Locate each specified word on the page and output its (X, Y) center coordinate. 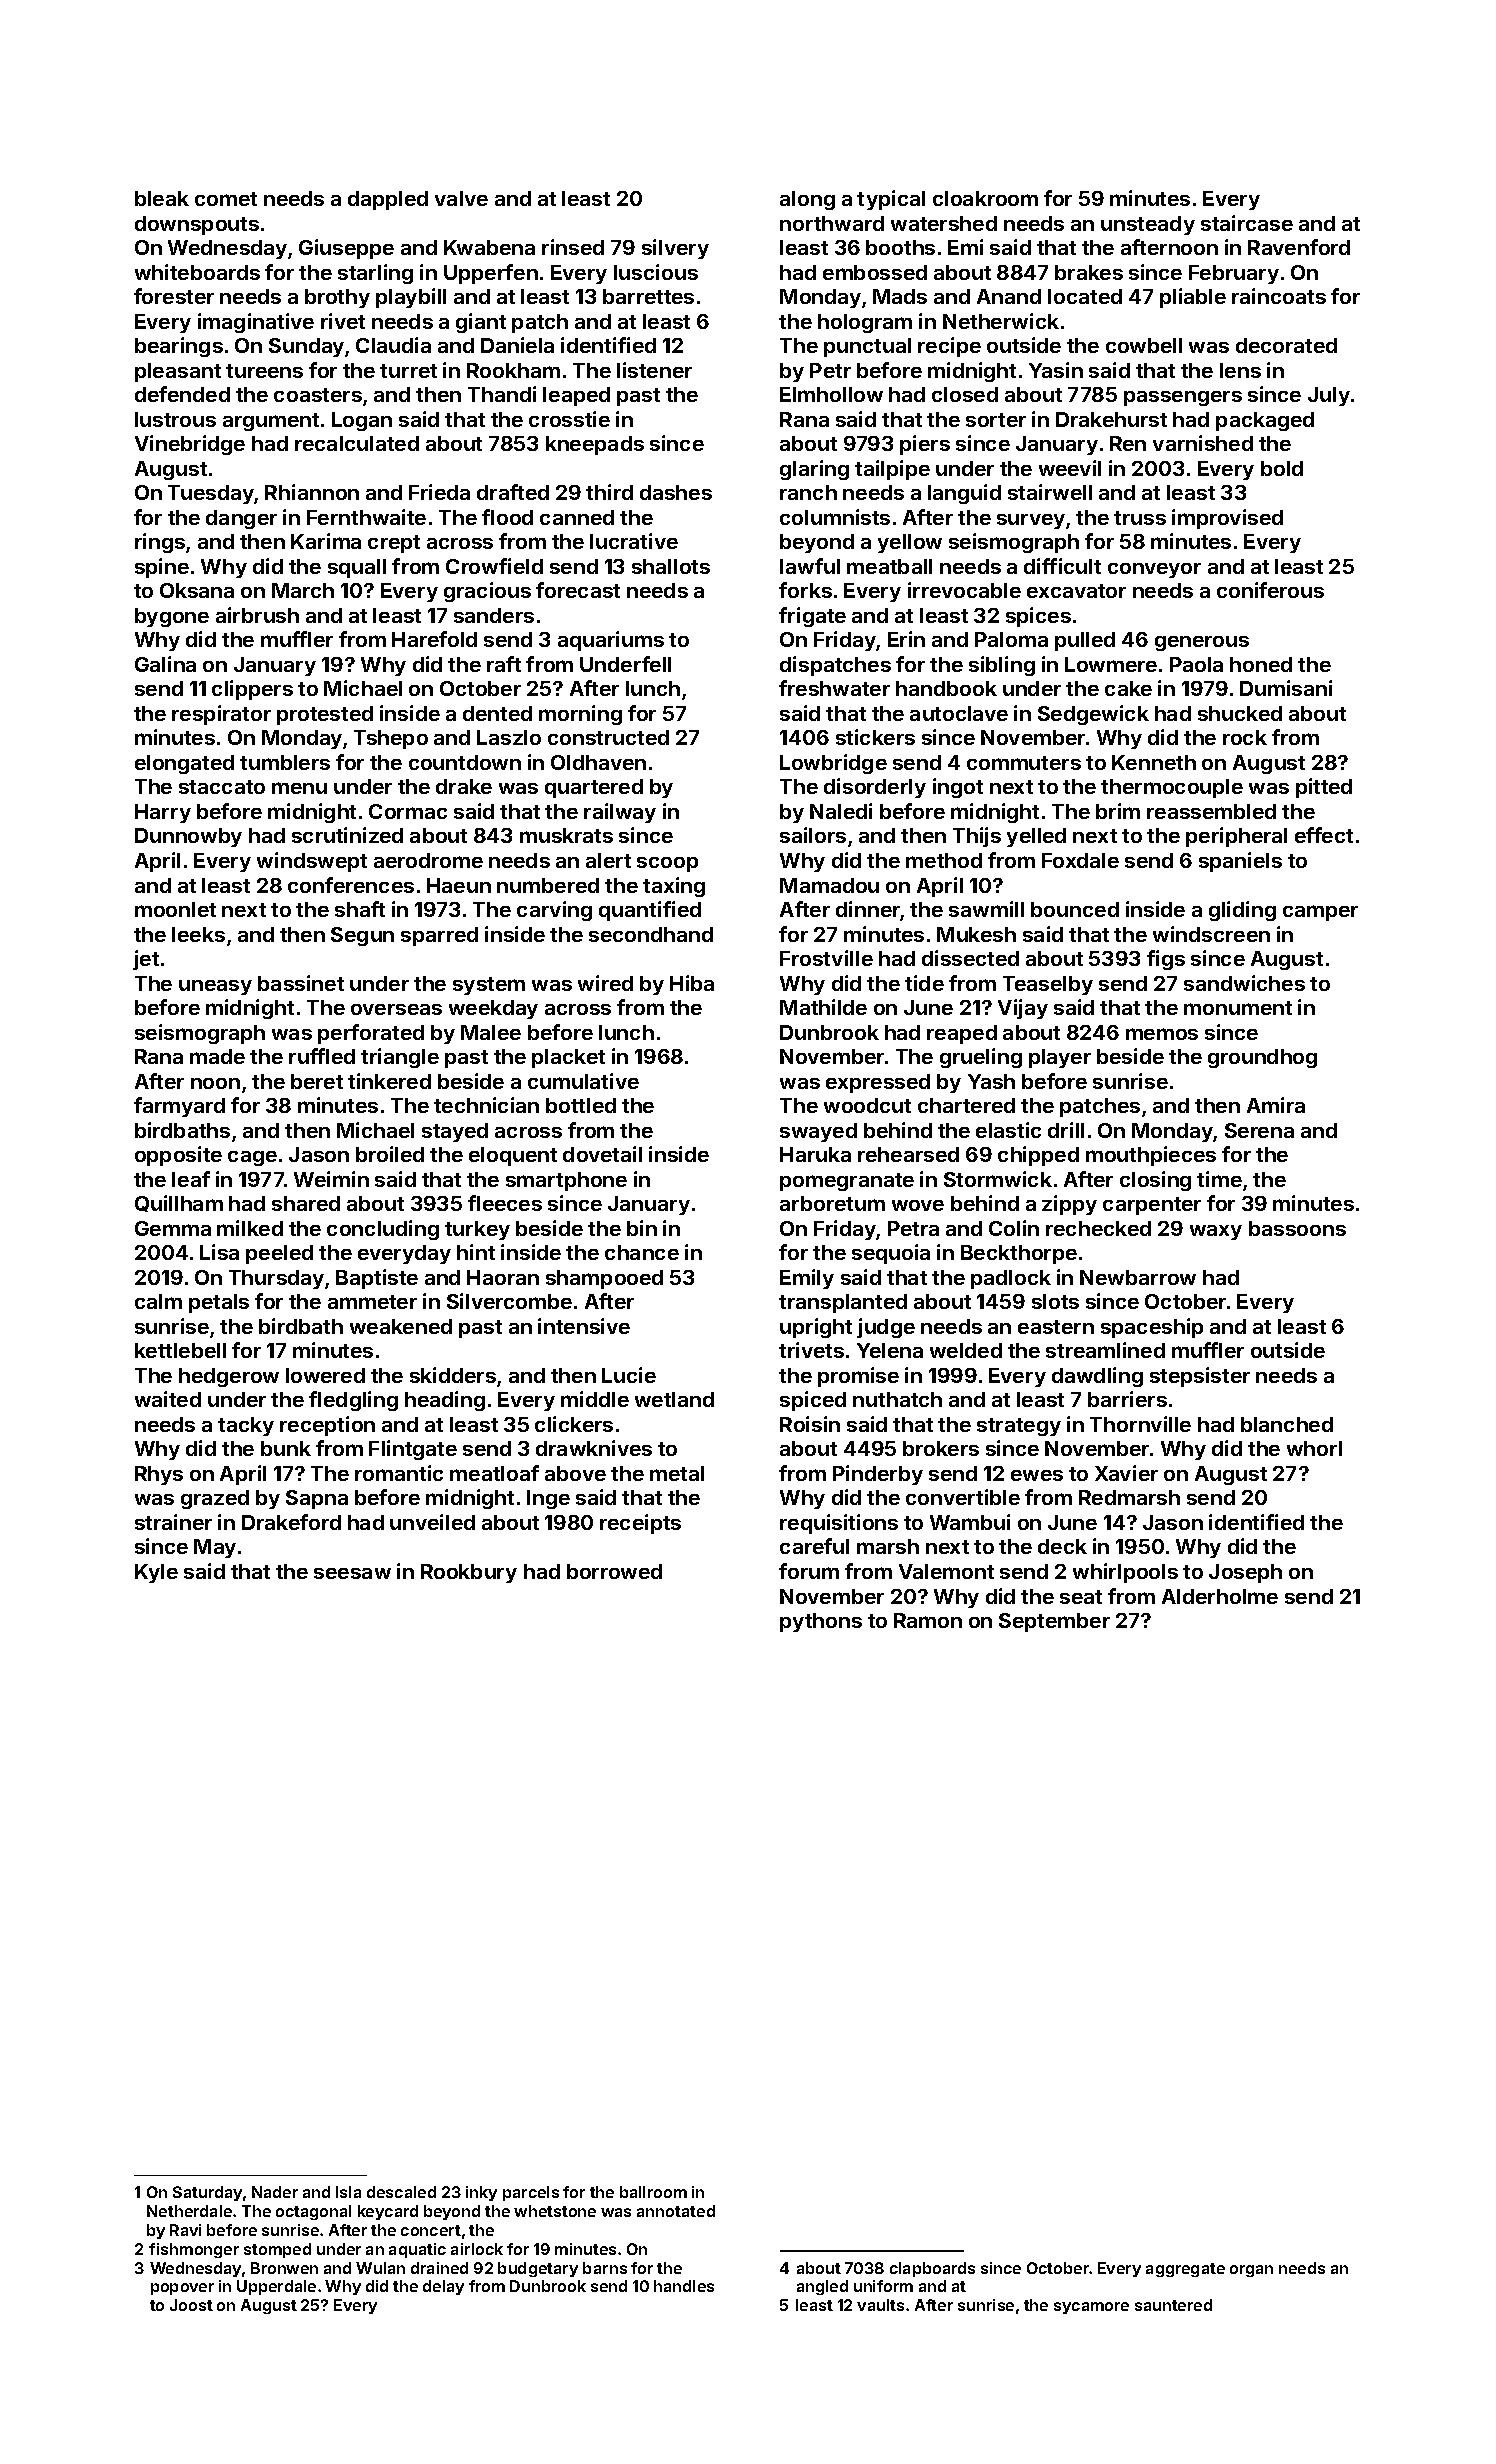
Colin (1014, 1228)
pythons (821, 1622)
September (1054, 1622)
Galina (165, 664)
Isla (348, 2192)
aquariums (611, 641)
